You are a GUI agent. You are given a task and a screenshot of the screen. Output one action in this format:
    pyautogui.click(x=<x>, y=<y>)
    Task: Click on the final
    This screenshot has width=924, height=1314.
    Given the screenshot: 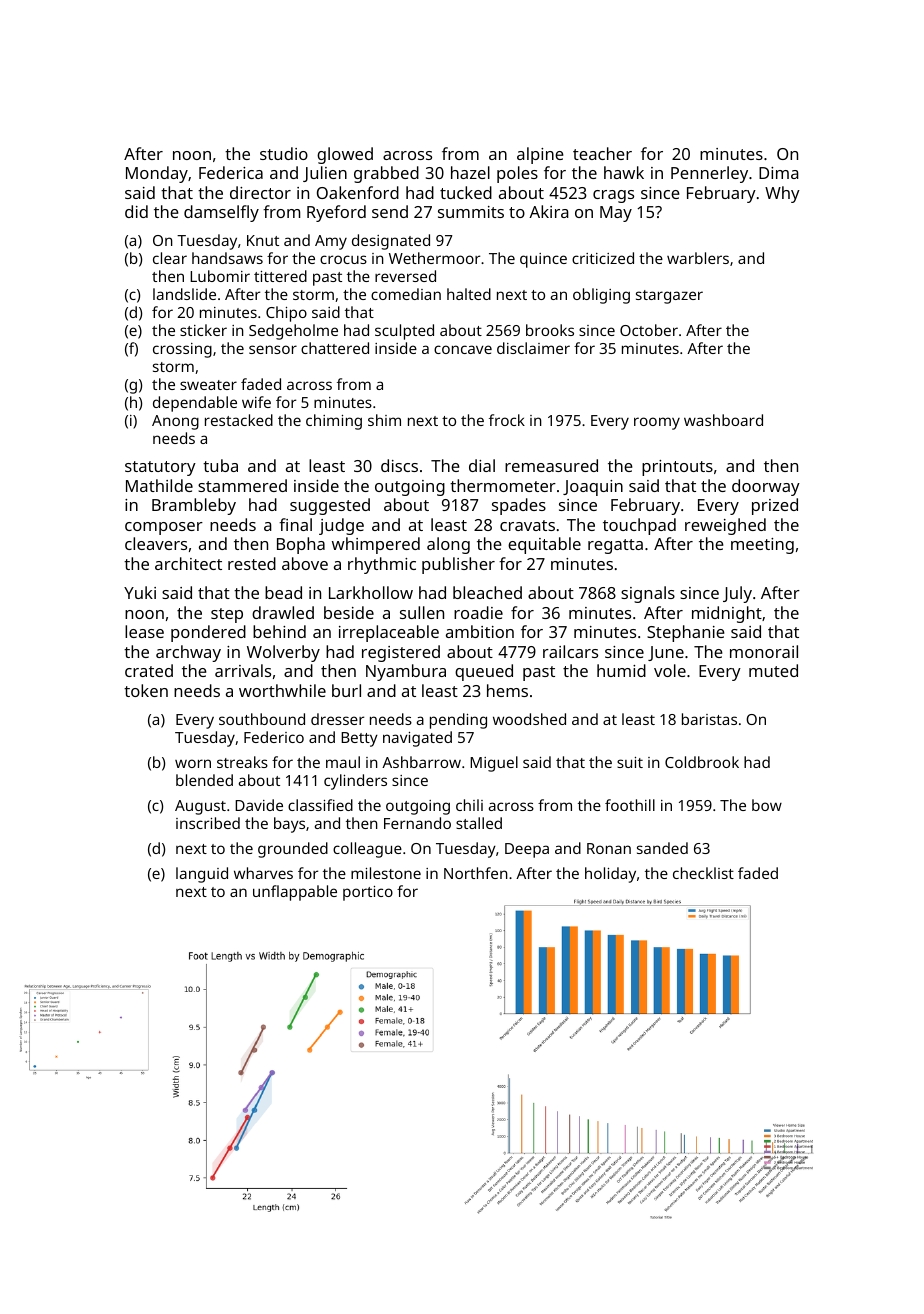 What is the action you would take?
    pyautogui.click(x=295, y=524)
